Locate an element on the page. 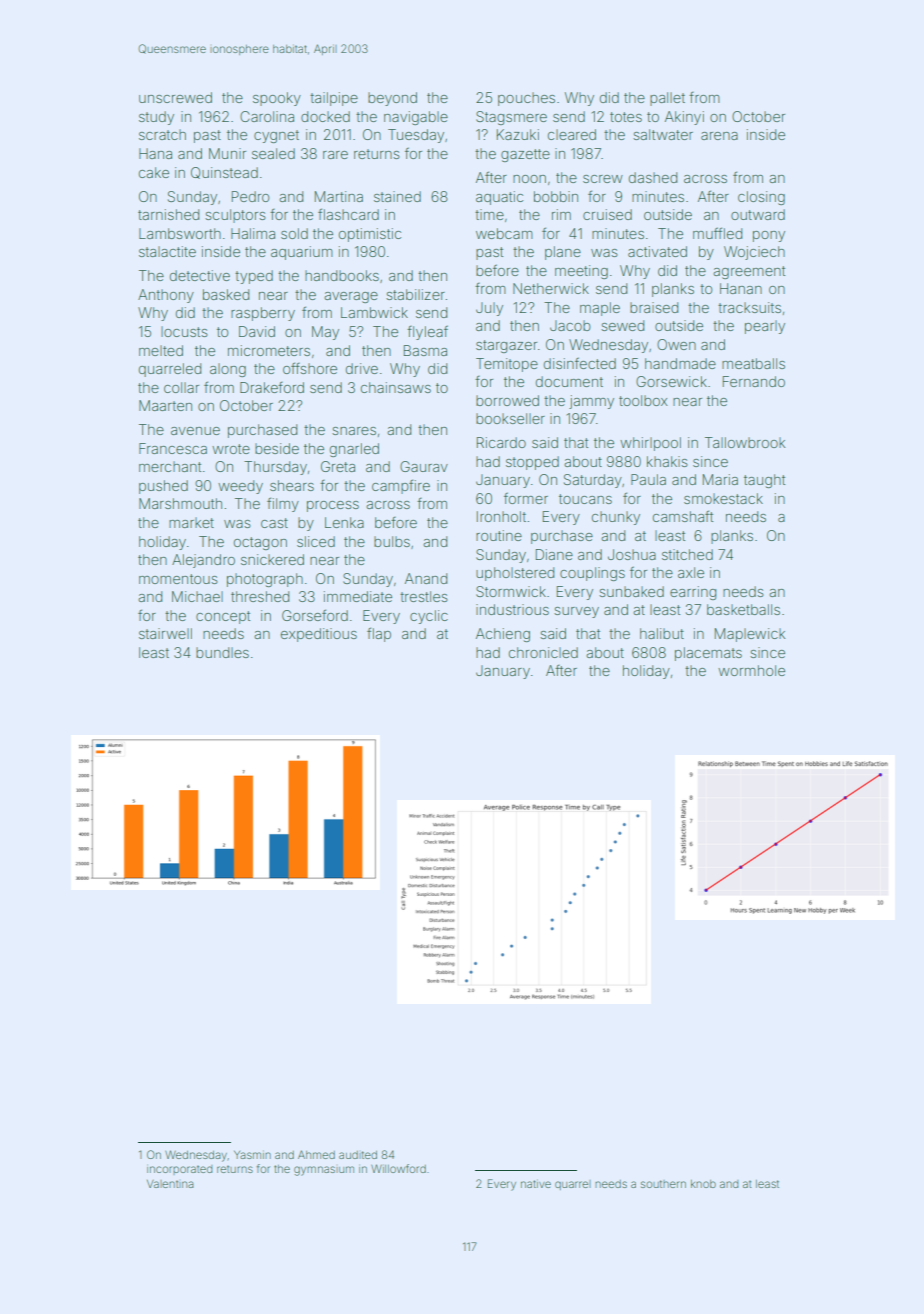 This document has height=1314, width=924. Lambwick is located at coordinates (374, 312).
